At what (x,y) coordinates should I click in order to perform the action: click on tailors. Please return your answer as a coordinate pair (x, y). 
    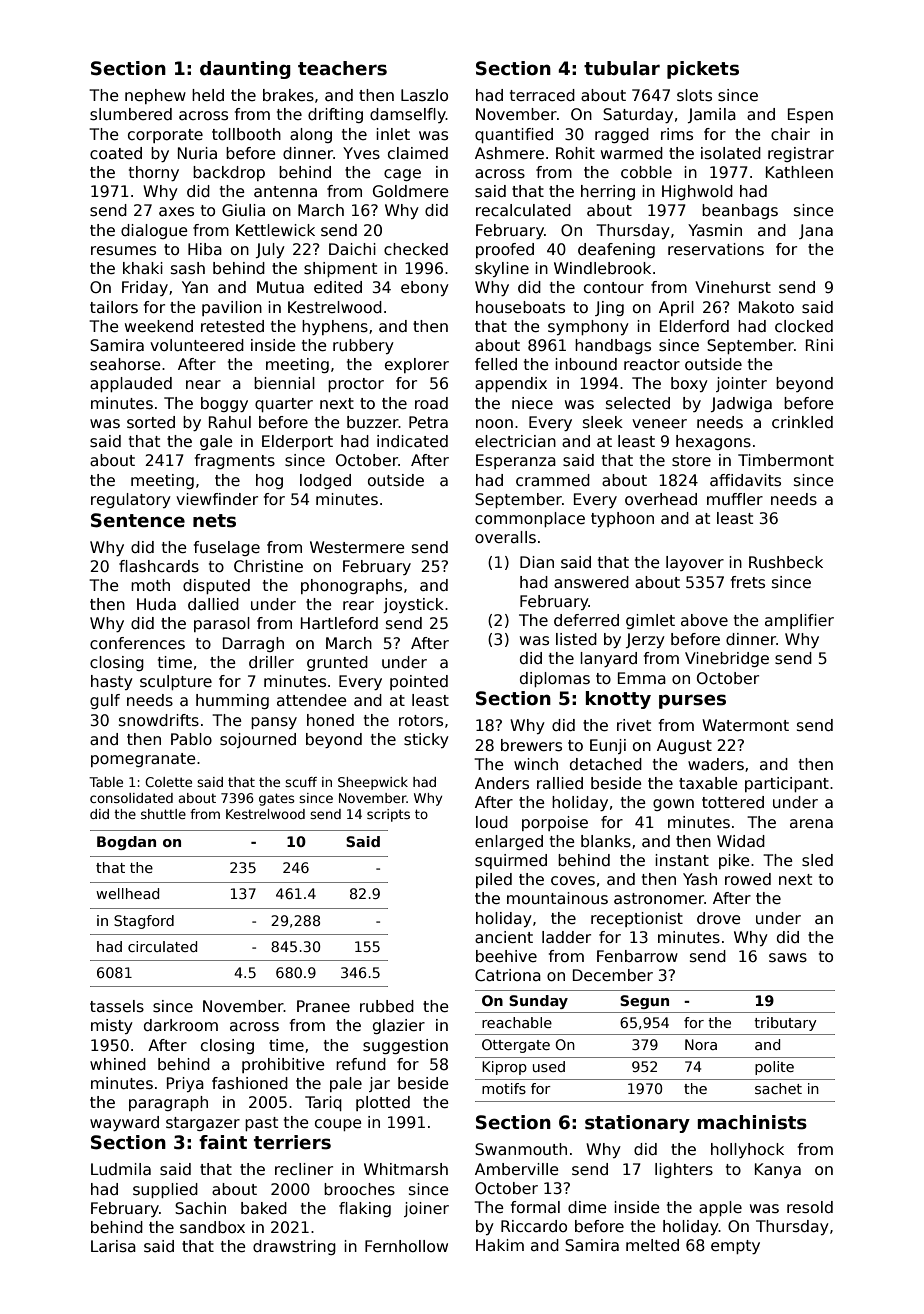
    Looking at the image, I should click on (114, 307).
